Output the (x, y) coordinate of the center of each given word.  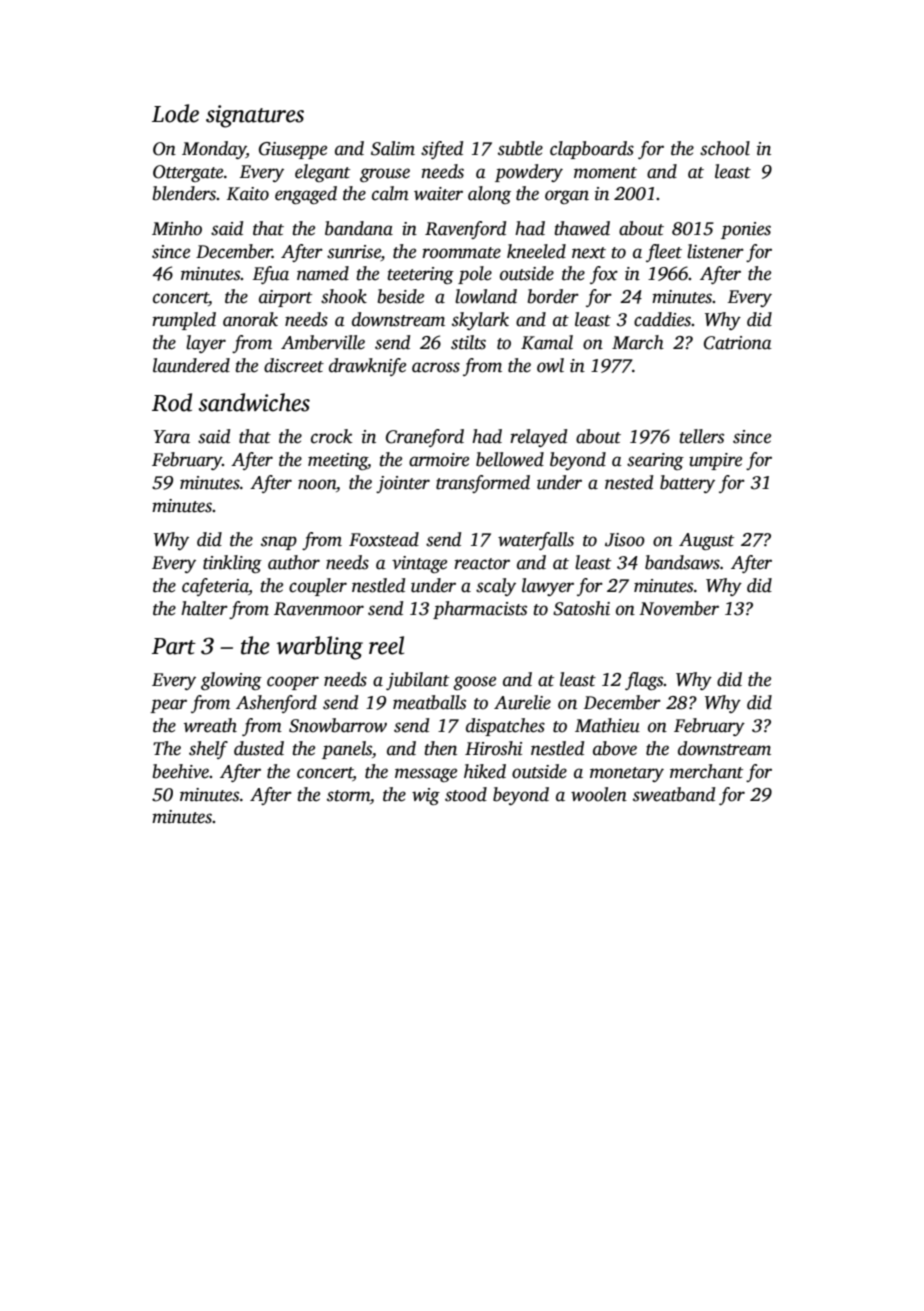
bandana (359, 228)
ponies (746, 230)
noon (317, 484)
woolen (599, 794)
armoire (439, 460)
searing (655, 461)
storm (348, 796)
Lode (175, 113)
